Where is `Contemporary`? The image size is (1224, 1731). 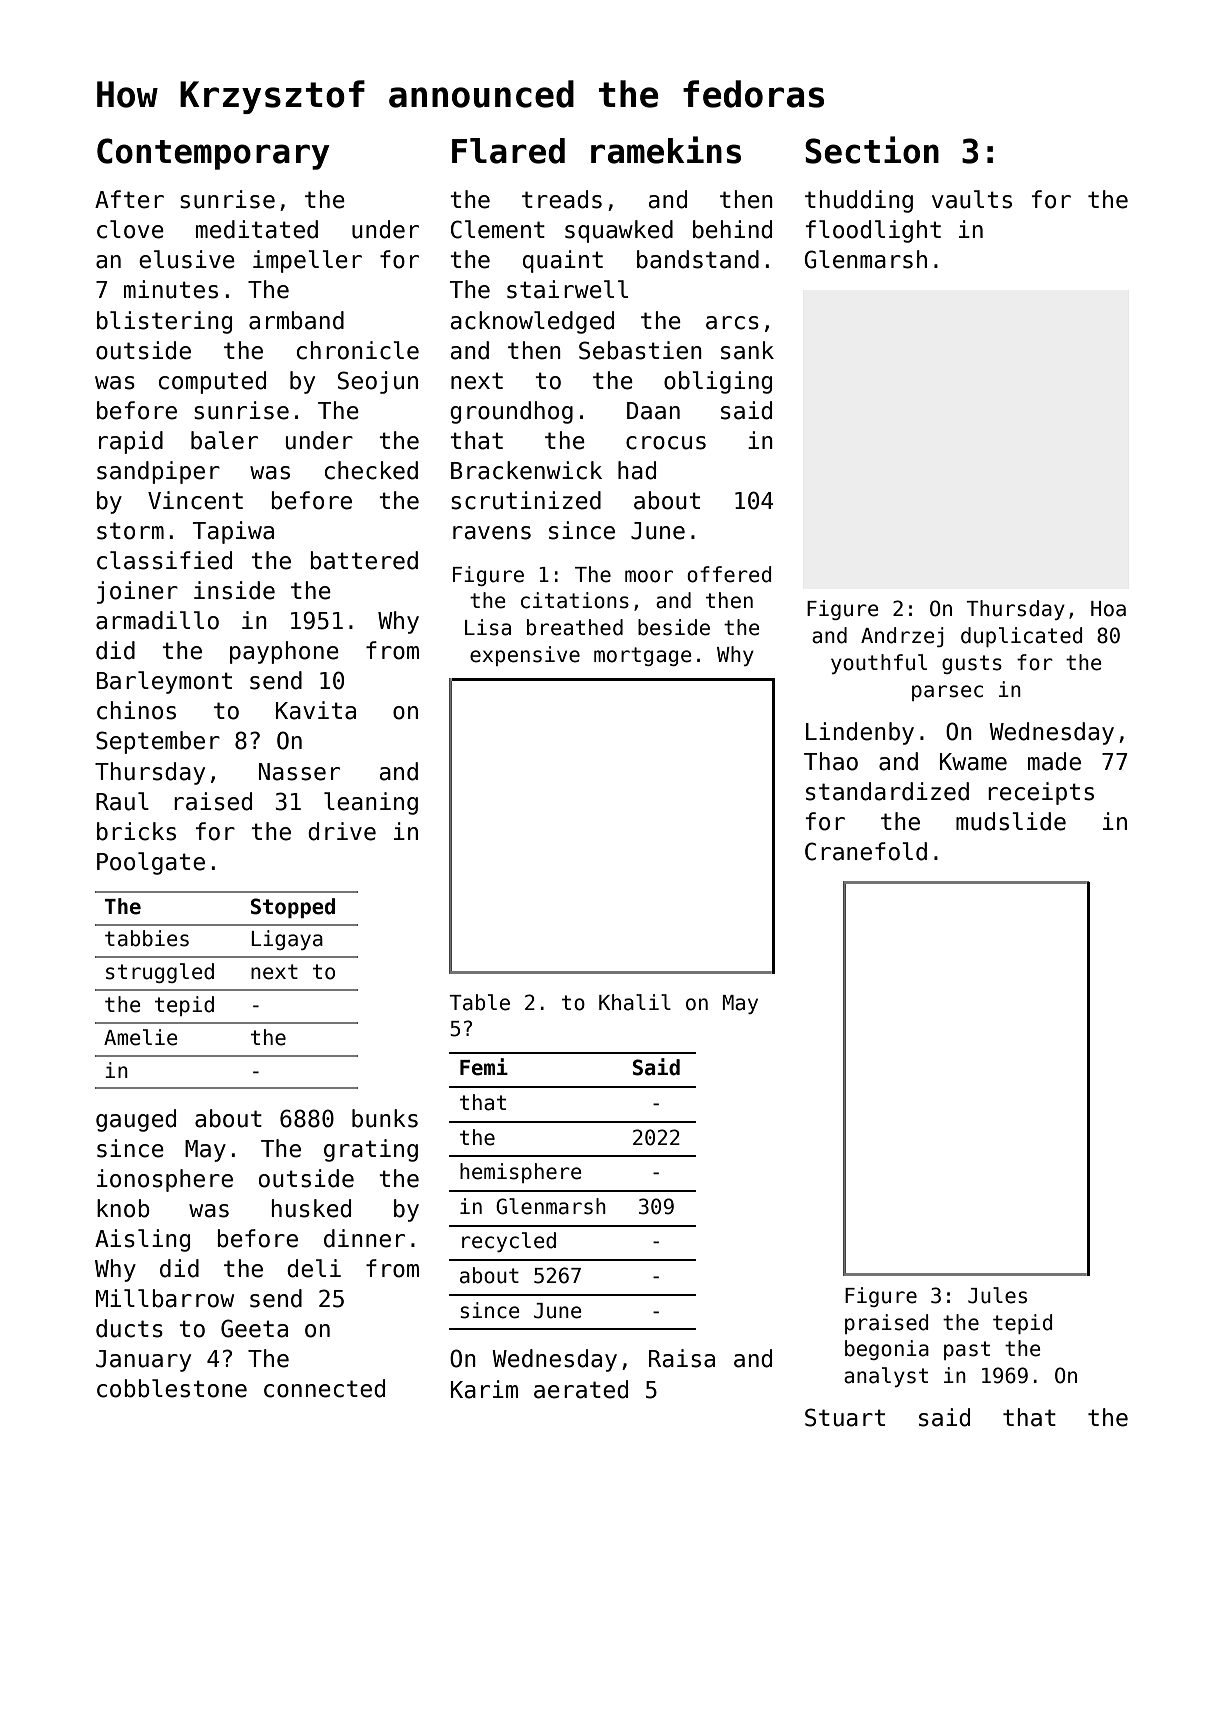 Contemporary is located at coordinates (213, 154).
